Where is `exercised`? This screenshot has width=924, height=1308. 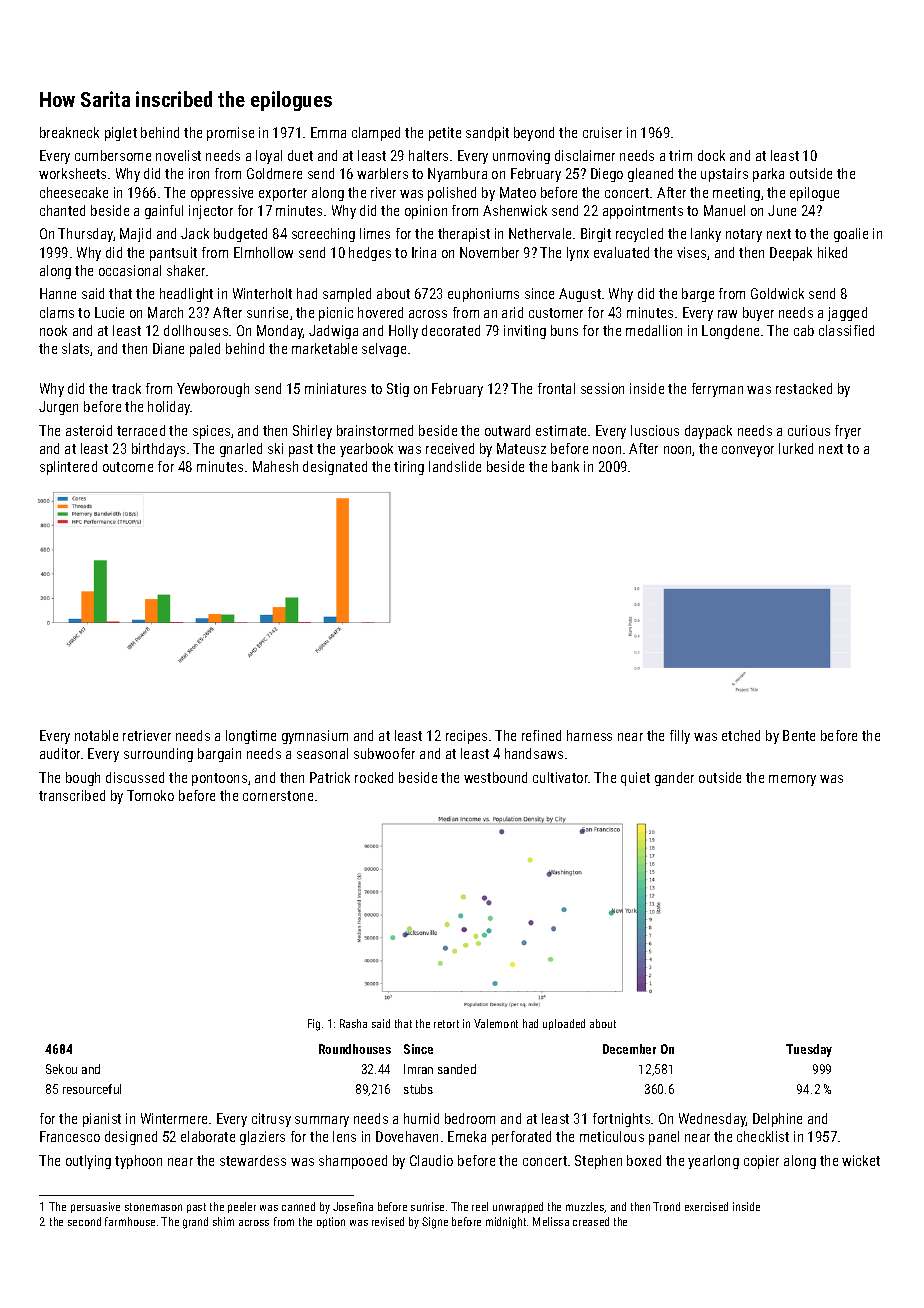
exercised is located at coordinates (706, 1206).
